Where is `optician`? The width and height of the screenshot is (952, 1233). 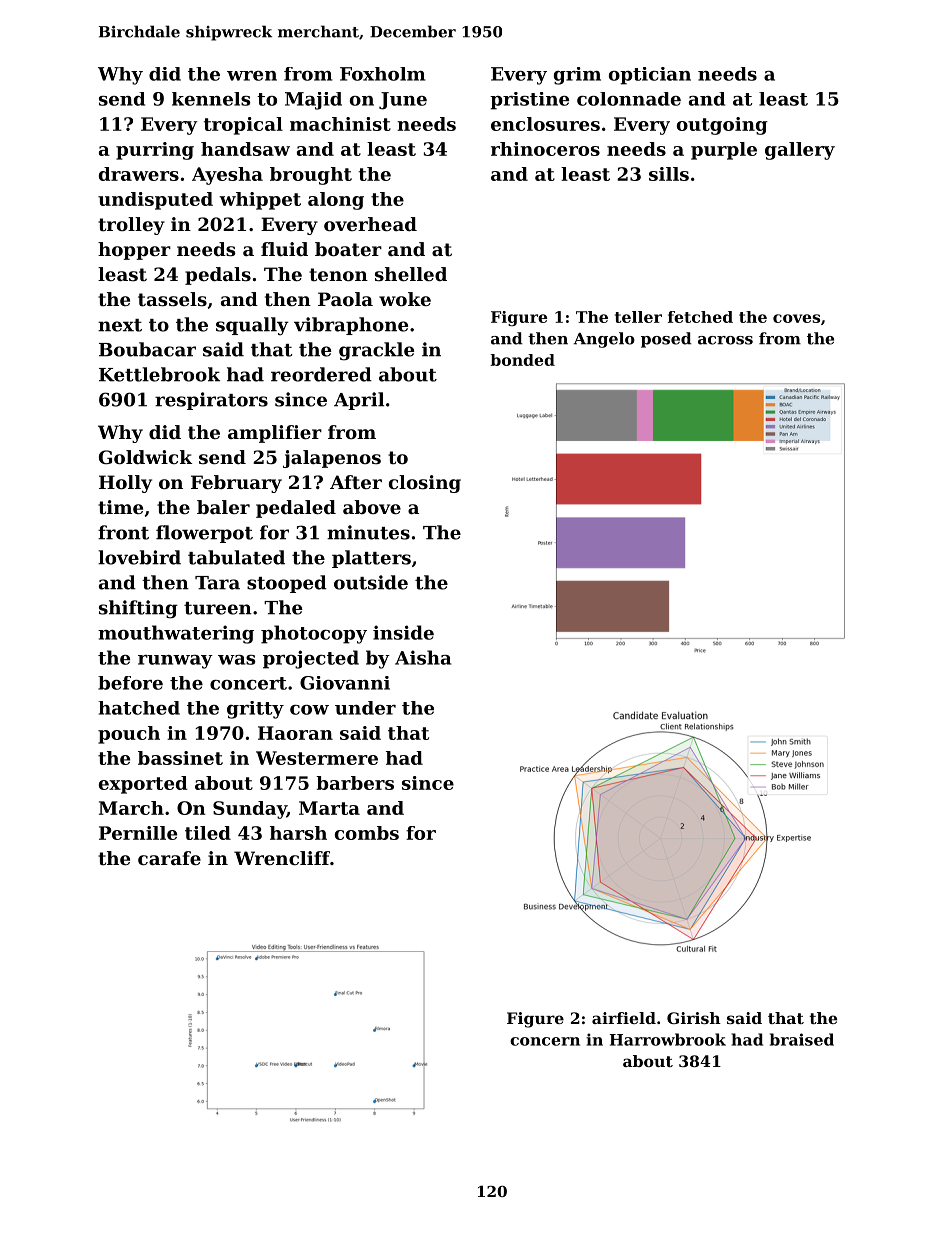 optician is located at coordinates (650, 76).
